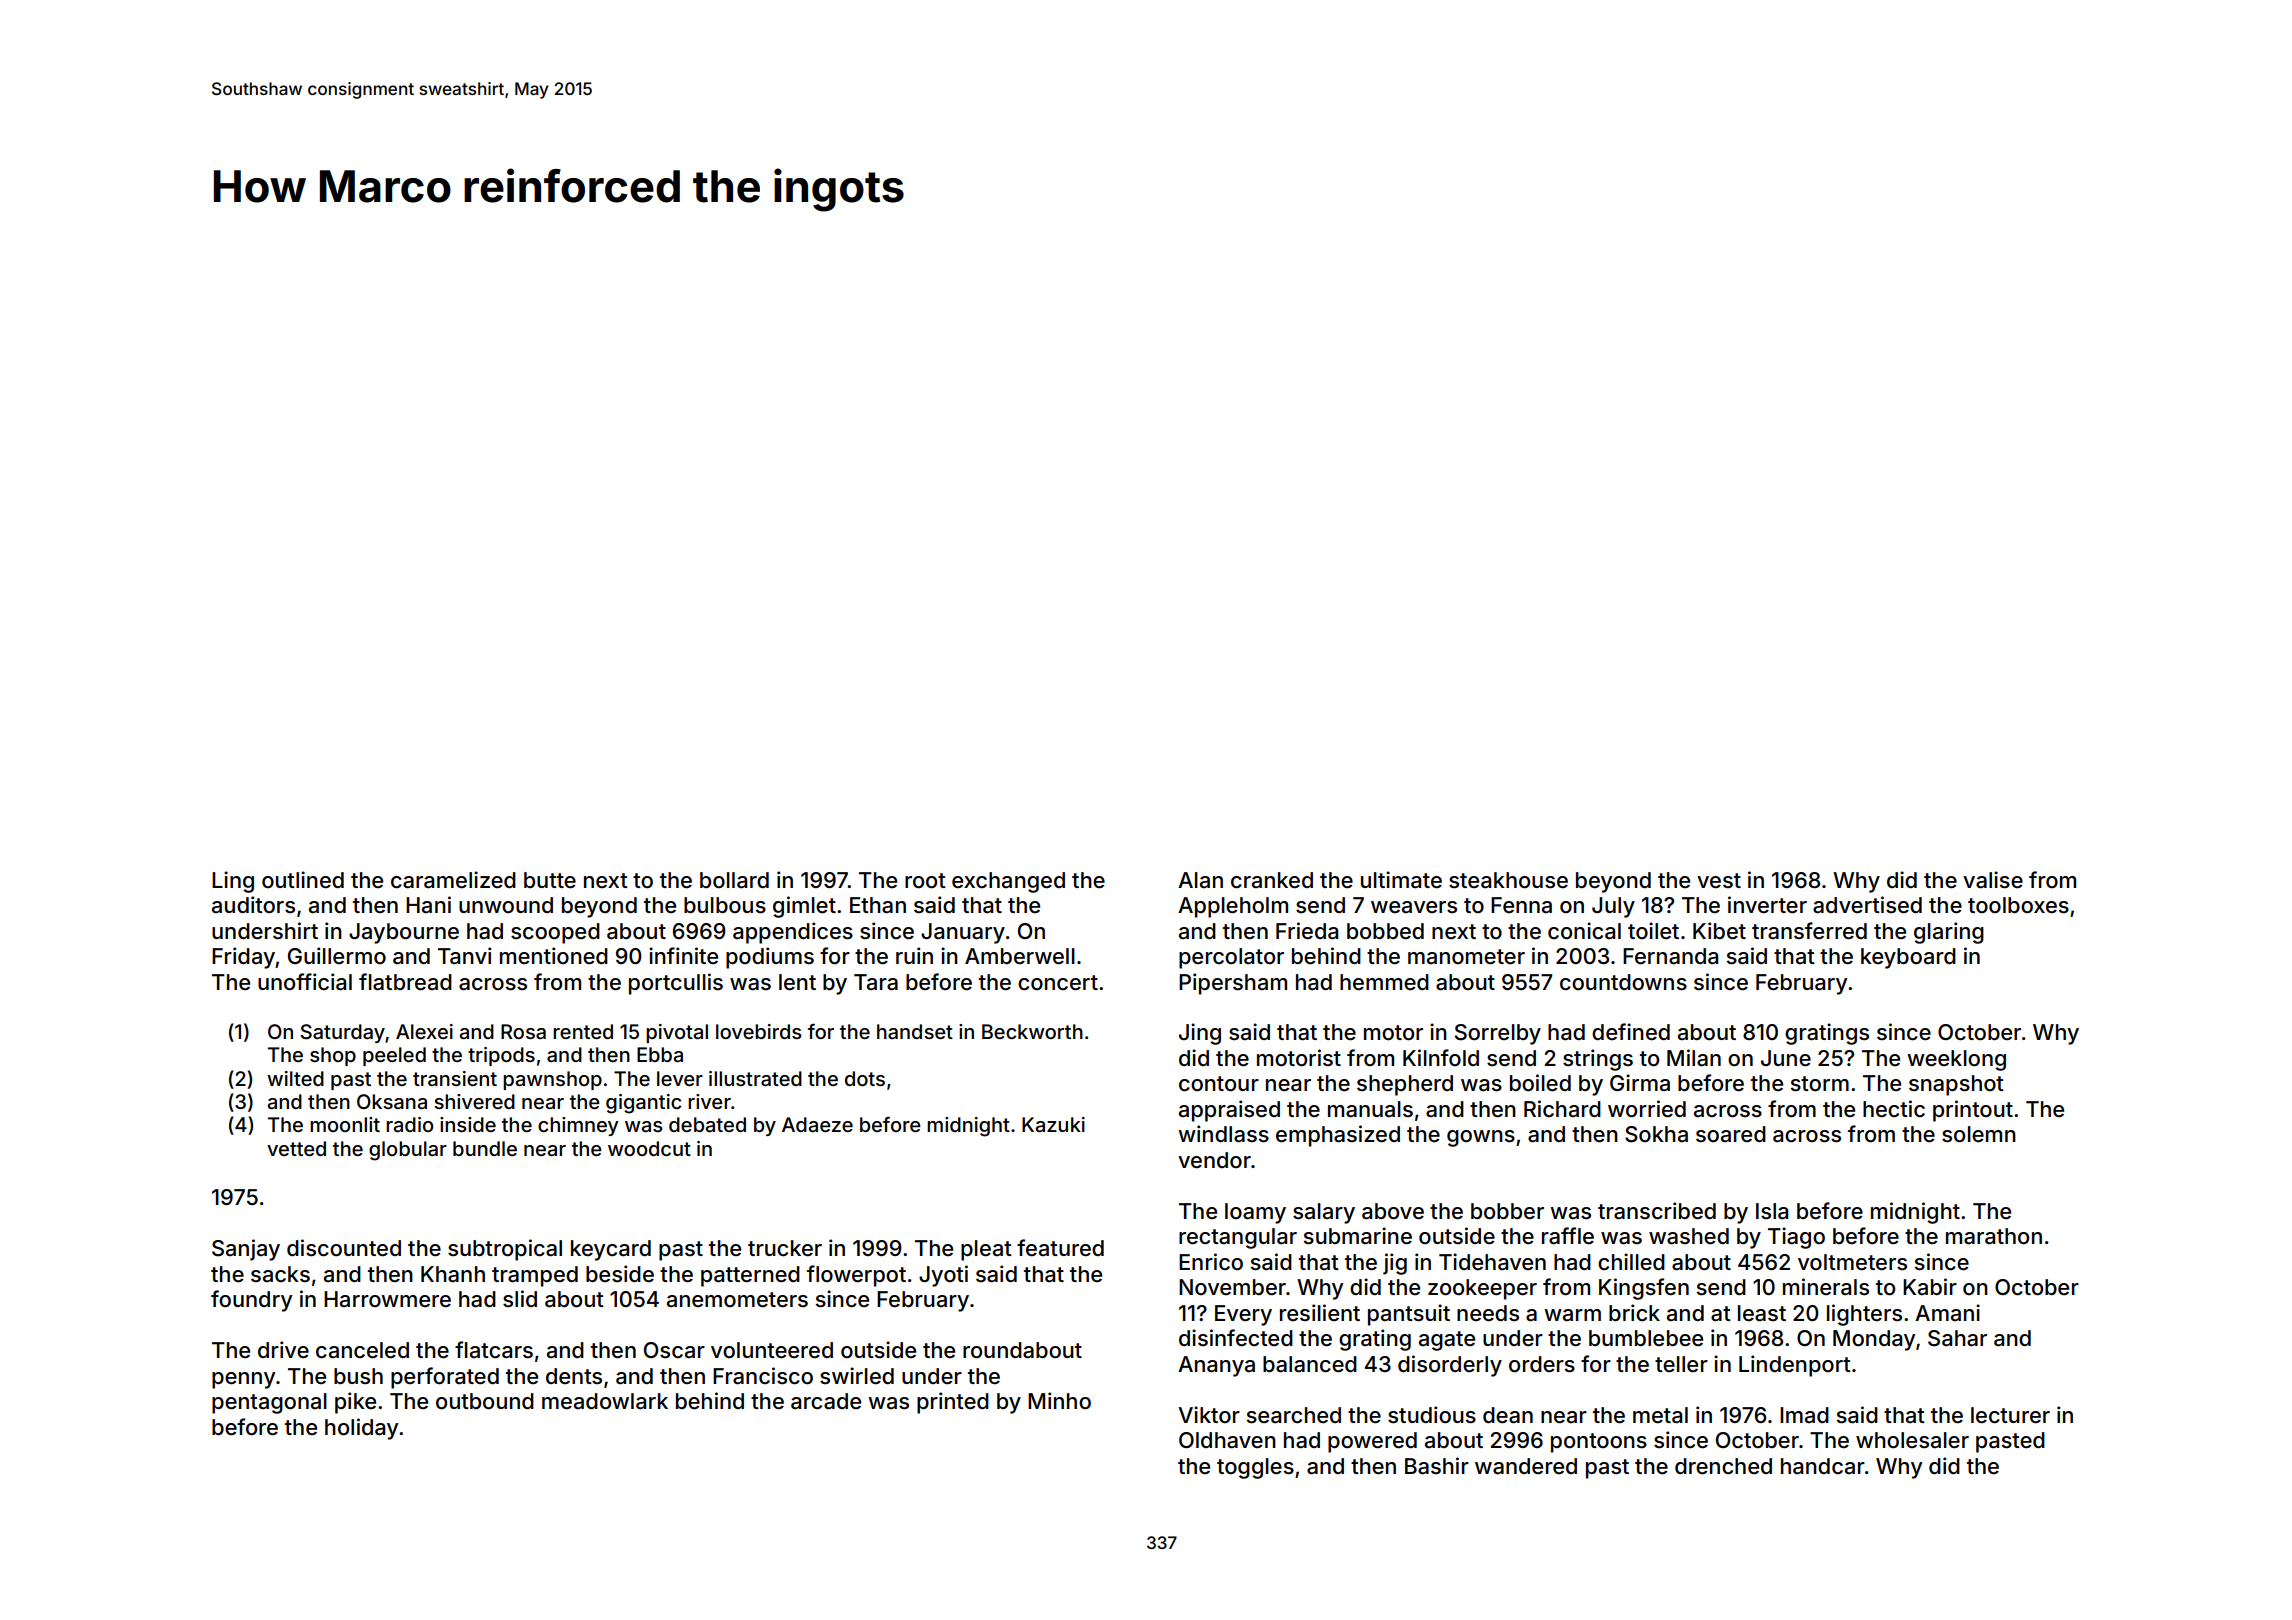 The width and height of the page is (2292, 1620). Describe the element at coordinates (737, 1300) in the page. I see `anemometers` at that location.
